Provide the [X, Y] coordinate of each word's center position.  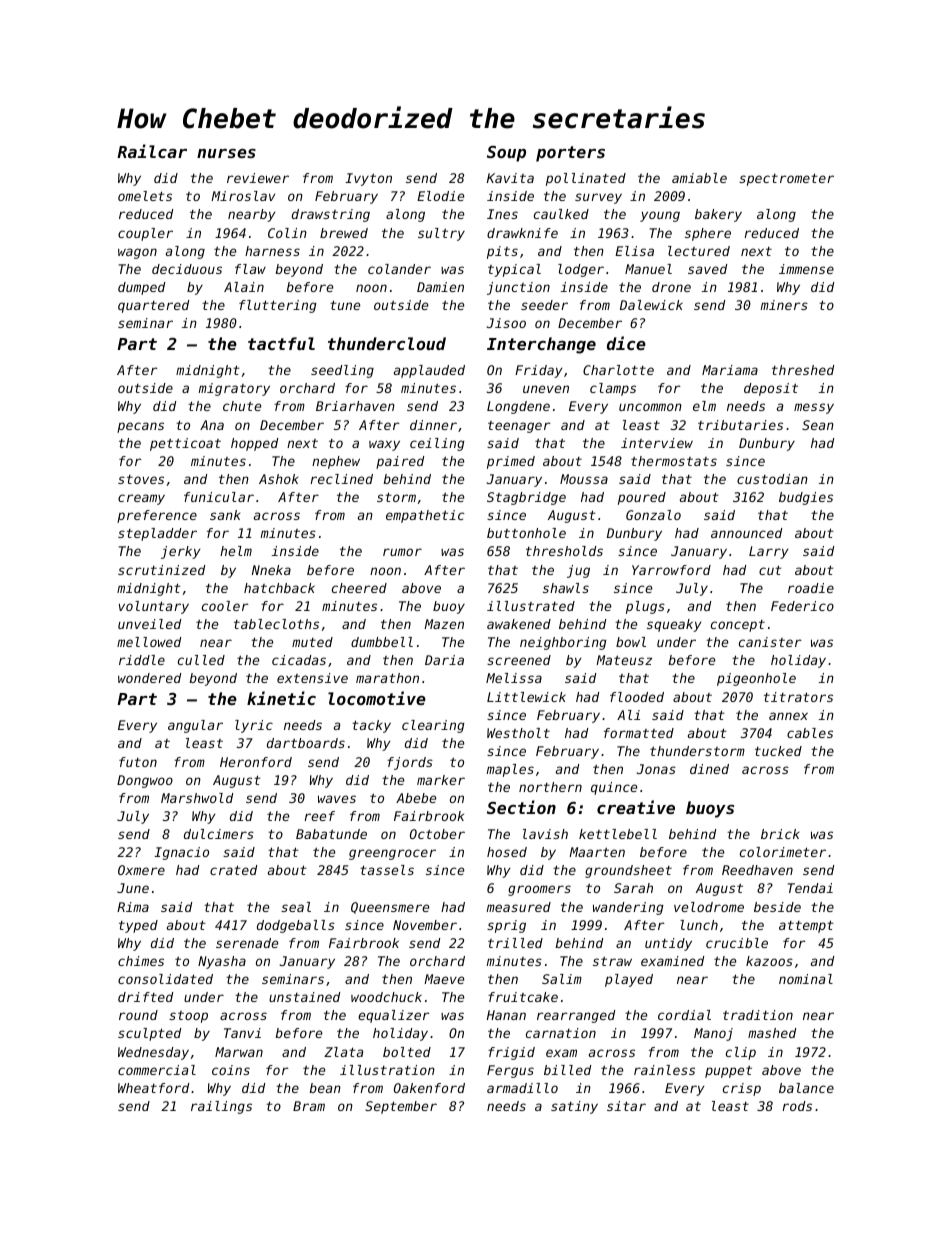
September [401, 1107]
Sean [818, 425]
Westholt [518, 733]
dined [709, 769]
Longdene [518, 407]
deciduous [187, 269]
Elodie [440, 196]
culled [201, 660]
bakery [718, 215]
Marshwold [197, 798]
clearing [433, 726]
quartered [153, 306]
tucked [778, 751]
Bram [309, 1106]
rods [797, 1106]
